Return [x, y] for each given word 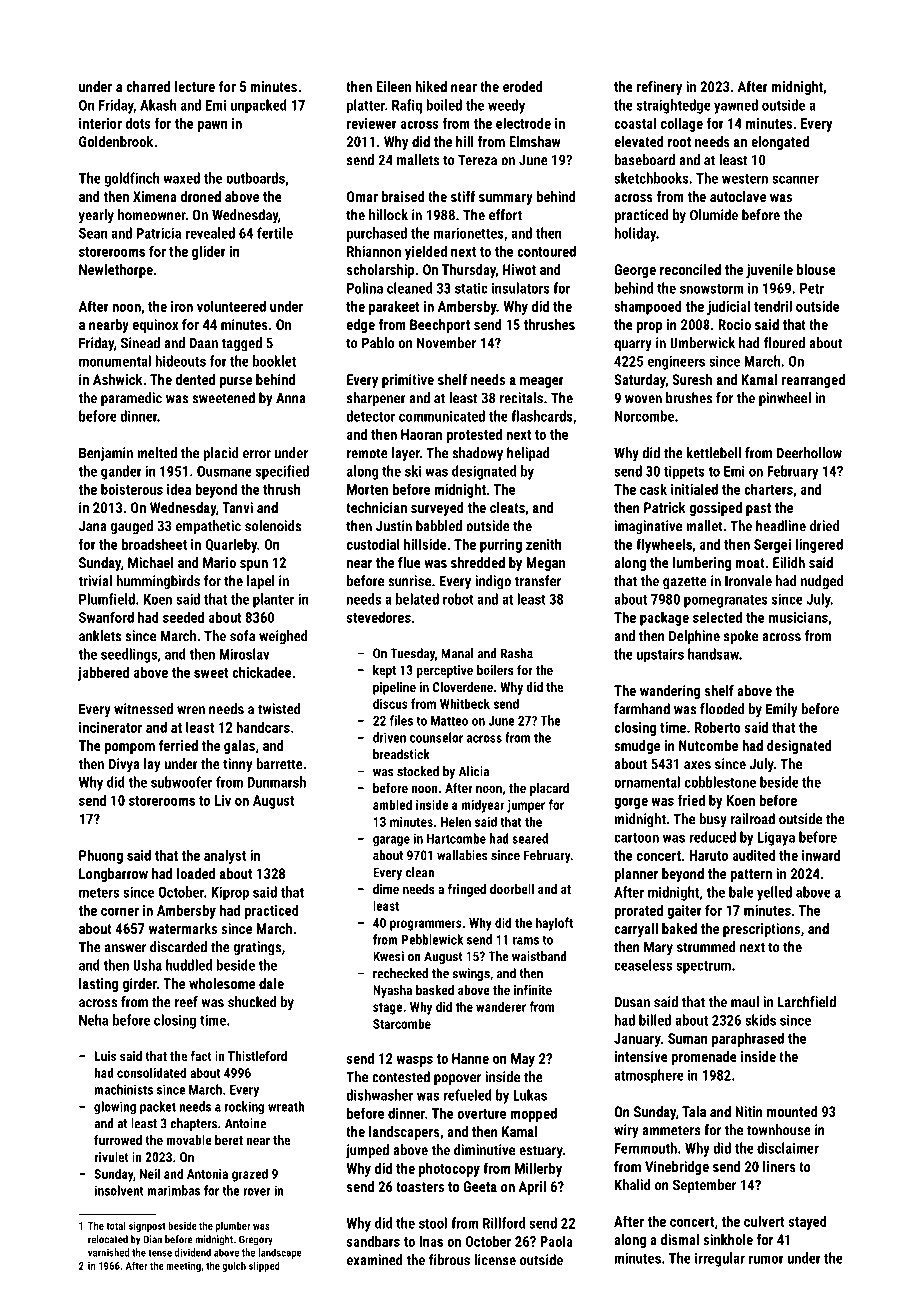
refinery [659, 88]
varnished [109, 1252]
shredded [478, 562]
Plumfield [107, 599]
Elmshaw [535, 141]
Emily [781, 710]
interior [100, 123]
